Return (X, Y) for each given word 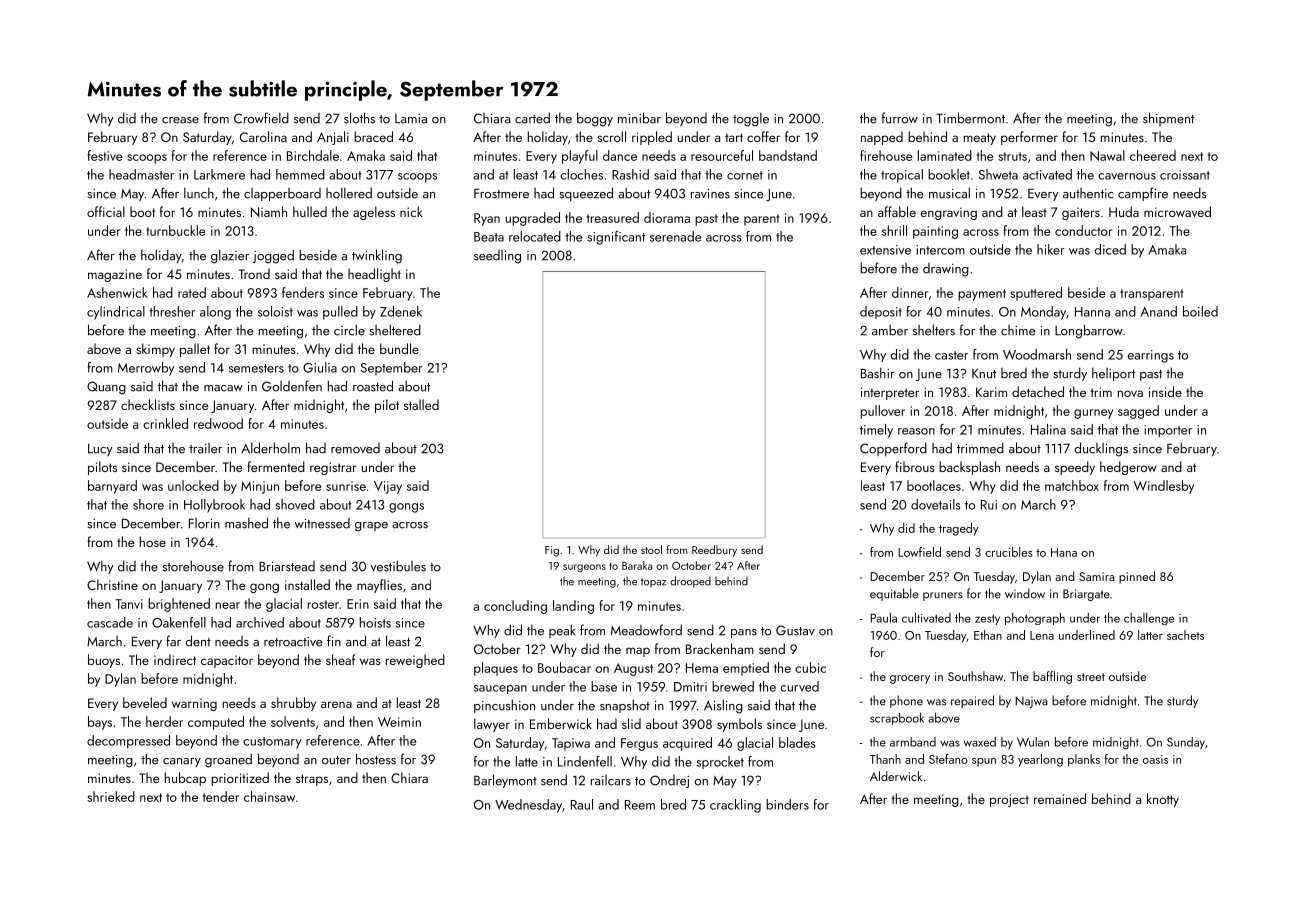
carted (532, 118)
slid (631, 723)
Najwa (1031, 702)
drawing (946, 270)
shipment (1168, 119)
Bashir (878, 373)
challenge (1149, 619)
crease (180, 120)
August (633, 669)
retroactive (293, 642)
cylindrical (116, 313)
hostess (376, 759)
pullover (882, 412)
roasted (373, 386)
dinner (910, 292)
